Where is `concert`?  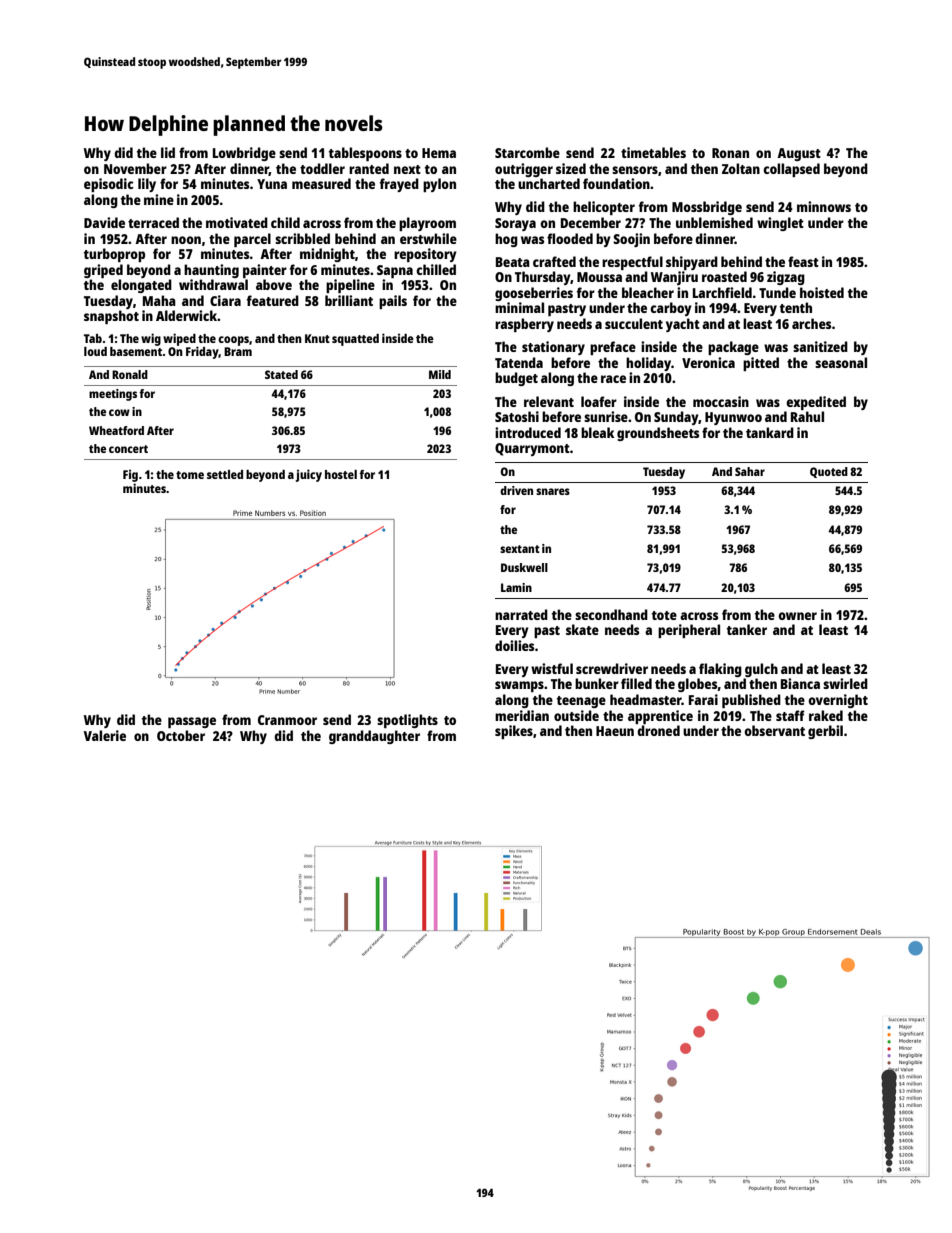
concert is located at coordinates (128, 449).
